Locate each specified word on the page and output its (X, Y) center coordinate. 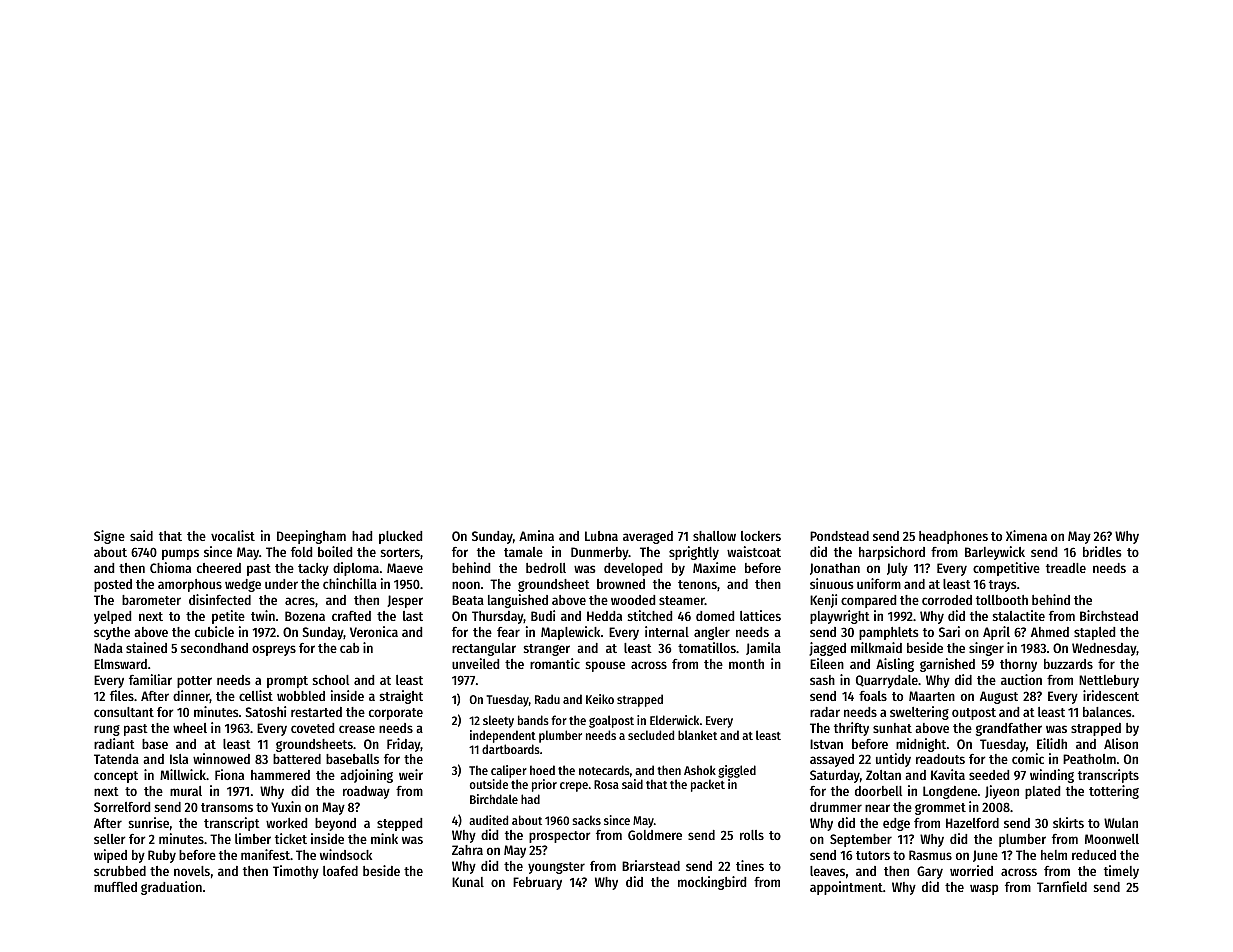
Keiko (600, 699)
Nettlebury (1109, 681)
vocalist (233, 535)
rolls (752, 835)
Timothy (296, 872)
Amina (536, 535)
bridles (1102, 551)
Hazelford (972, 823)
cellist (256, 695)
